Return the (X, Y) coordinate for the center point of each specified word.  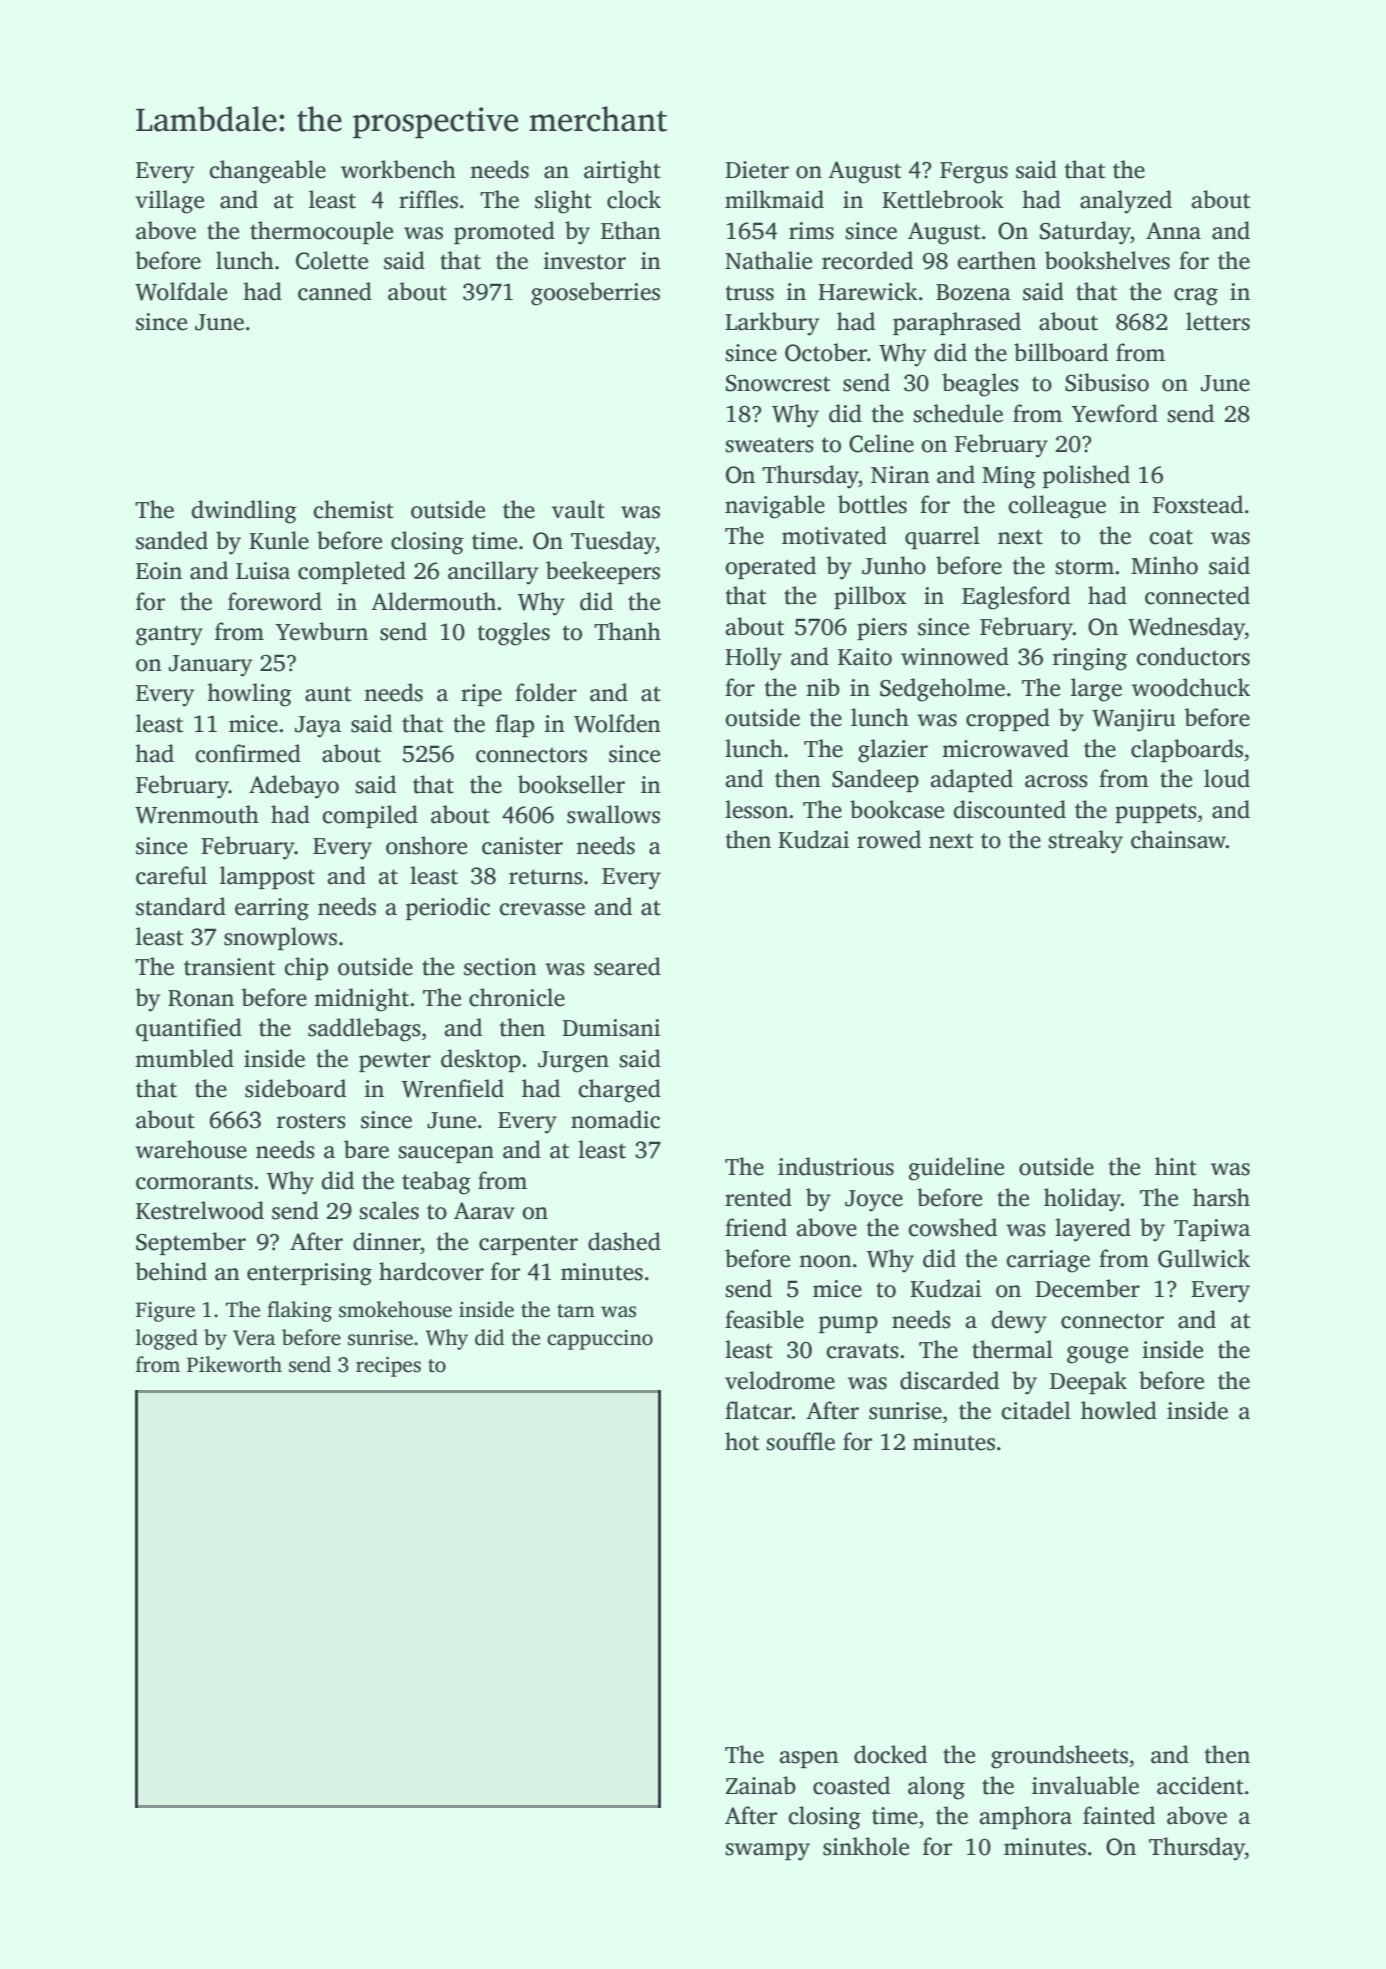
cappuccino (600, 1340)
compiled (370, 816)
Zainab (761, 1785)
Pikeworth (234, 1364)
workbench (398, 169)
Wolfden (617, 723)
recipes (388, 1367)
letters (1218, 321)
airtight (622, 172)
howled (1119, 1410)
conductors (1193, 656)
